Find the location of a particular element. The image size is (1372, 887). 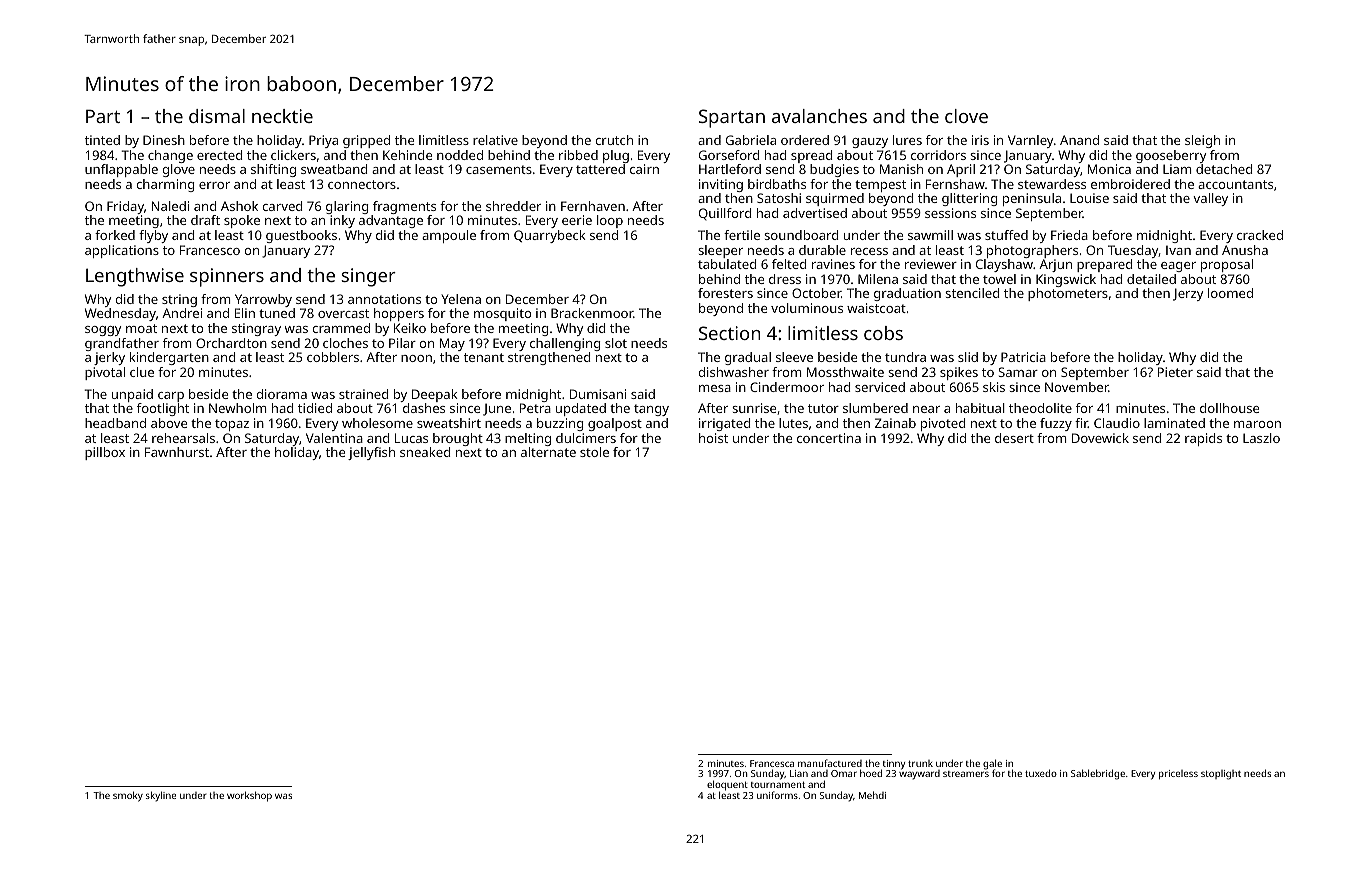

Pieter is located at coordinates (1175, 372).
